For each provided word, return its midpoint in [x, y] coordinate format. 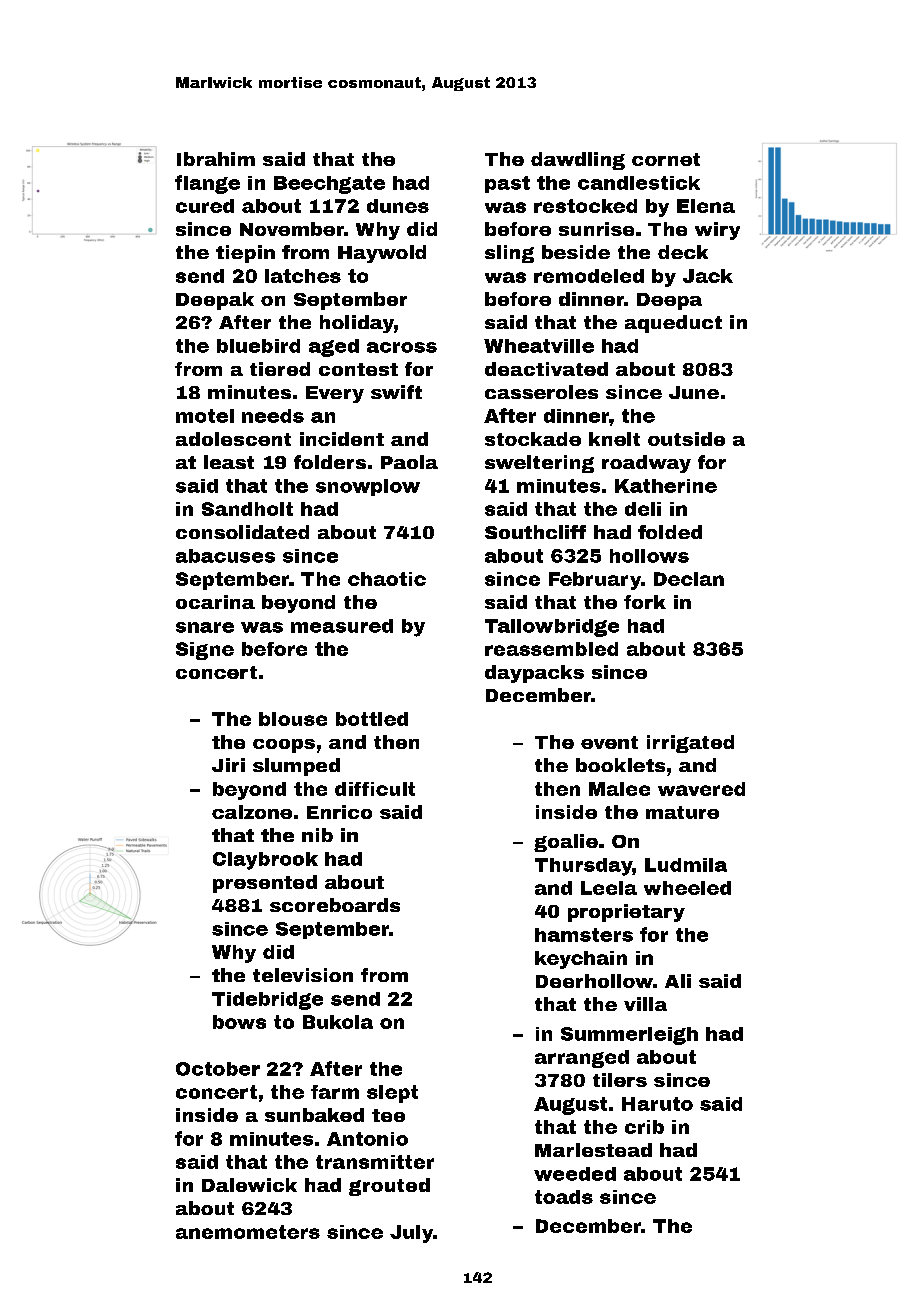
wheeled [687, 888]
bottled [372, 719]
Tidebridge [267, 1001]
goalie [566, 843]
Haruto [657, 1104]
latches [303, 276]
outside [686, 439]
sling [509, 254]
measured [342, 626]
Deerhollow [594, 981]
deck [683, 252]
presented [265, 884]
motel [205, 416]
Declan [689, 579]
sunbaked [314, 1115]
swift [396, 392]
